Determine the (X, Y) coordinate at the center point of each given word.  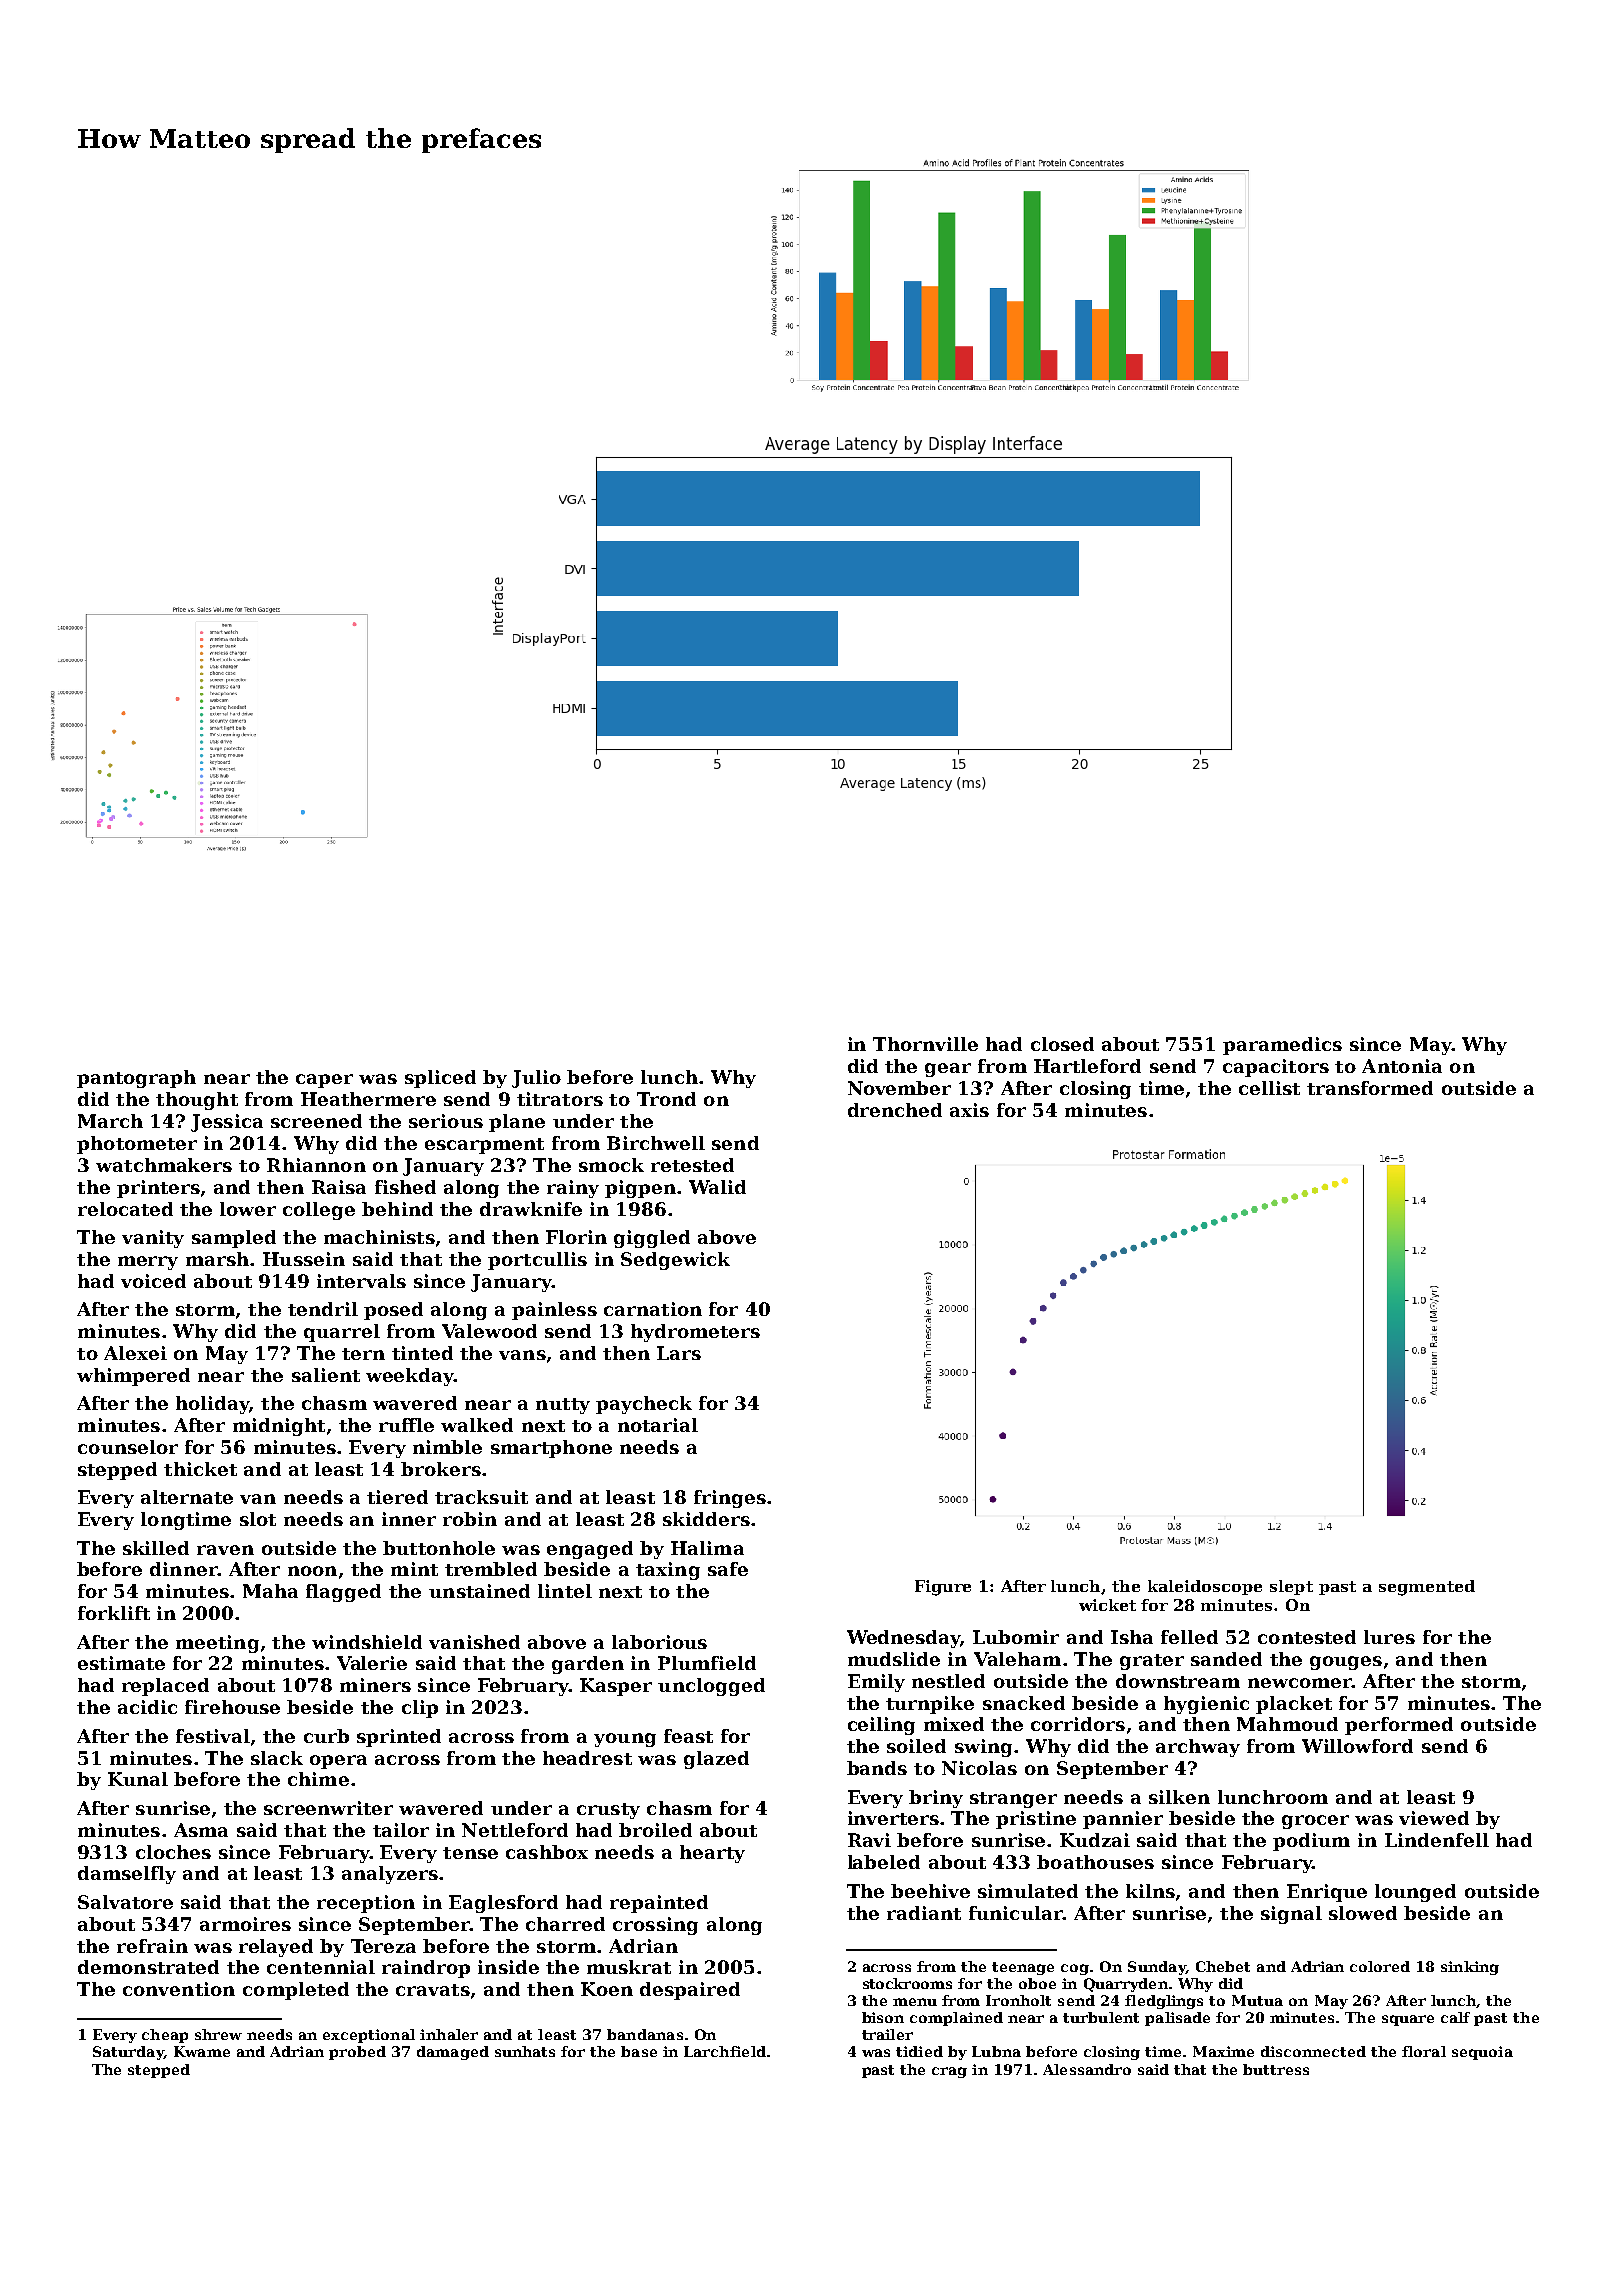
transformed (1370, 1088)
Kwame (202, 2051)
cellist (1269, 1088)
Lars (679, 1353)
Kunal (138, 1779)
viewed (1434, 1818)
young (625, 1740)
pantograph (136, 1079)
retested (692, 1165)
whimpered (133, 1377)
